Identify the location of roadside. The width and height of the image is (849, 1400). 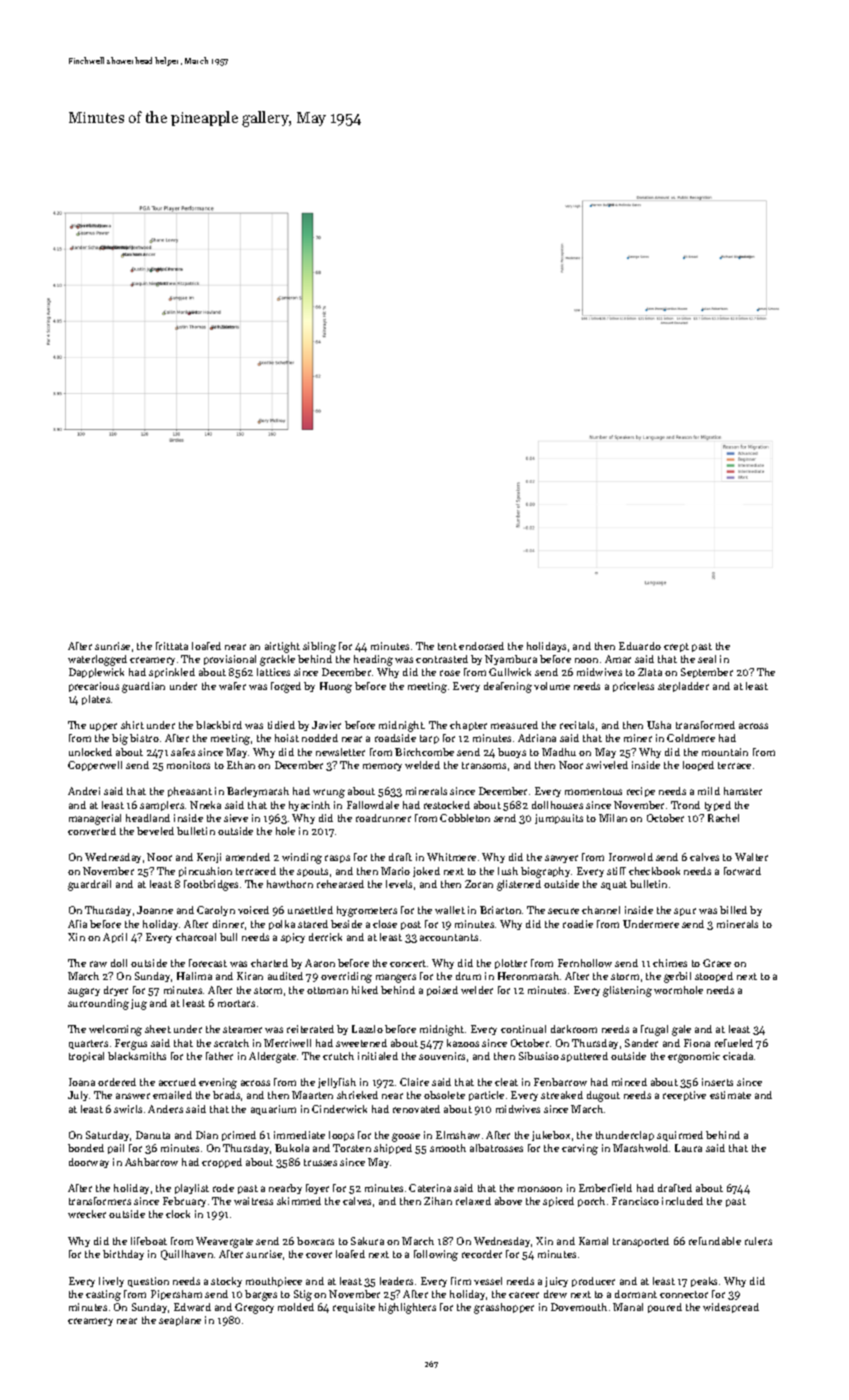
(395, 738).
